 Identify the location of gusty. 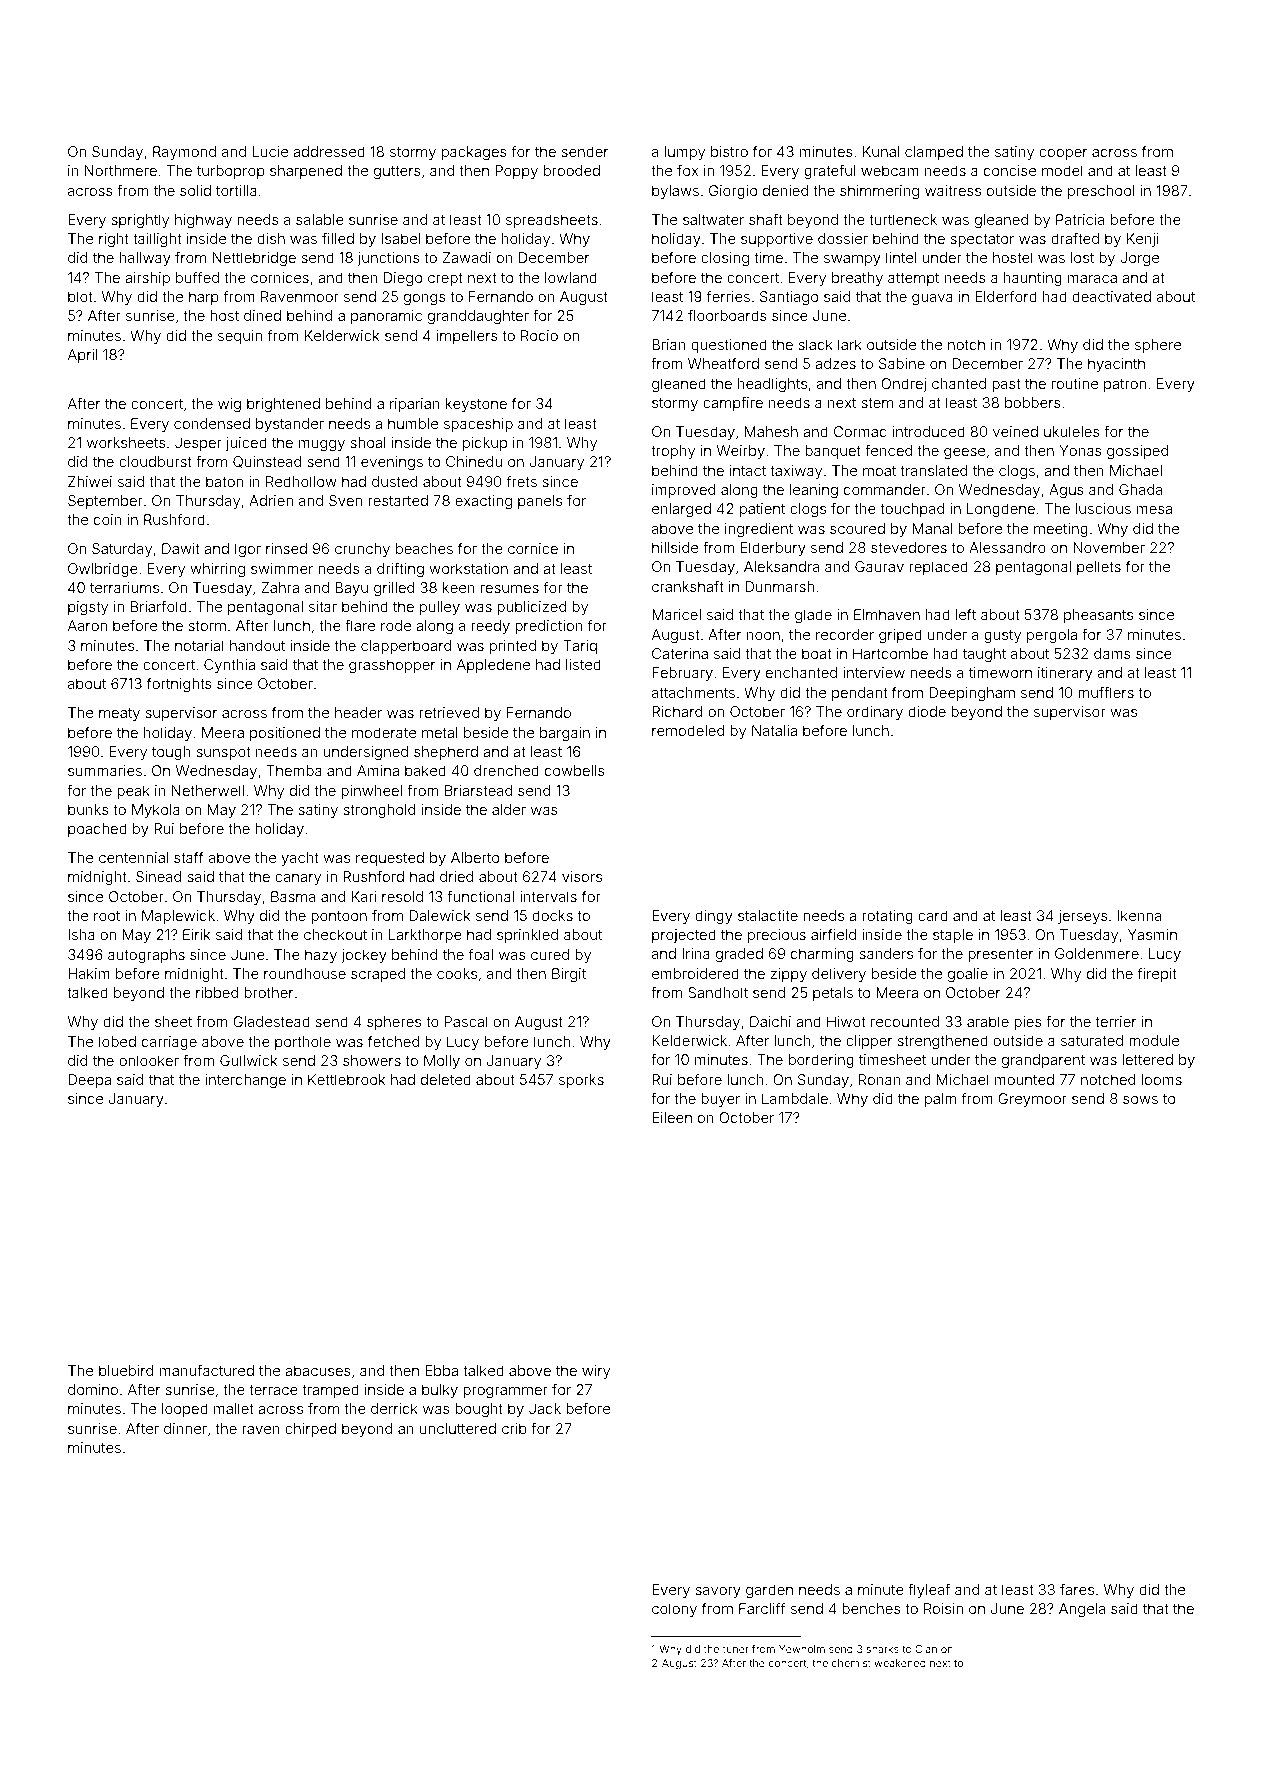
(1002, 636).
